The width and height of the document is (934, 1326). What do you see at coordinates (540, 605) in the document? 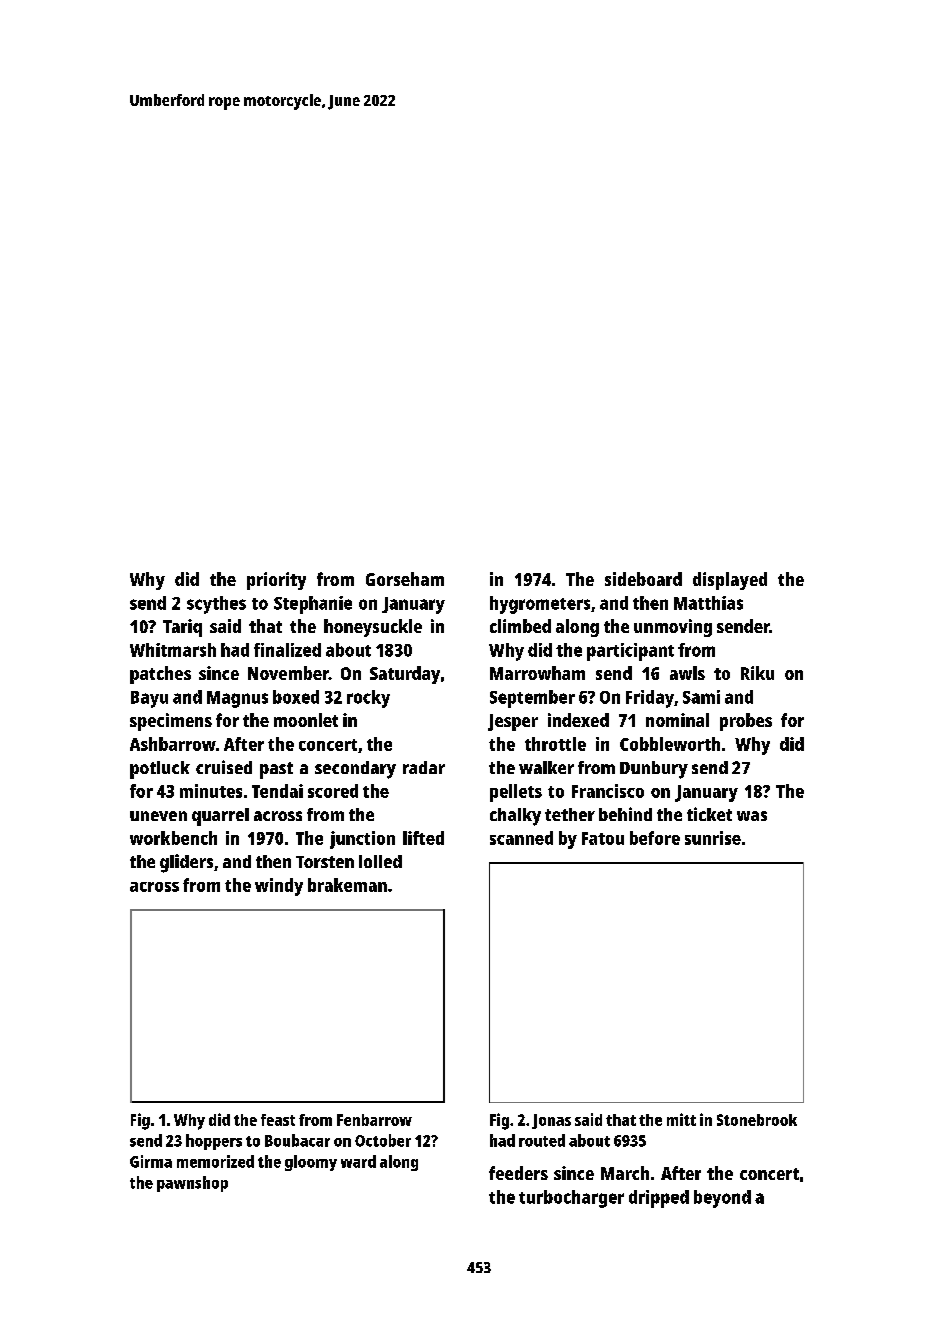
I see `hygrometers` at bounding box center [540, 605].
